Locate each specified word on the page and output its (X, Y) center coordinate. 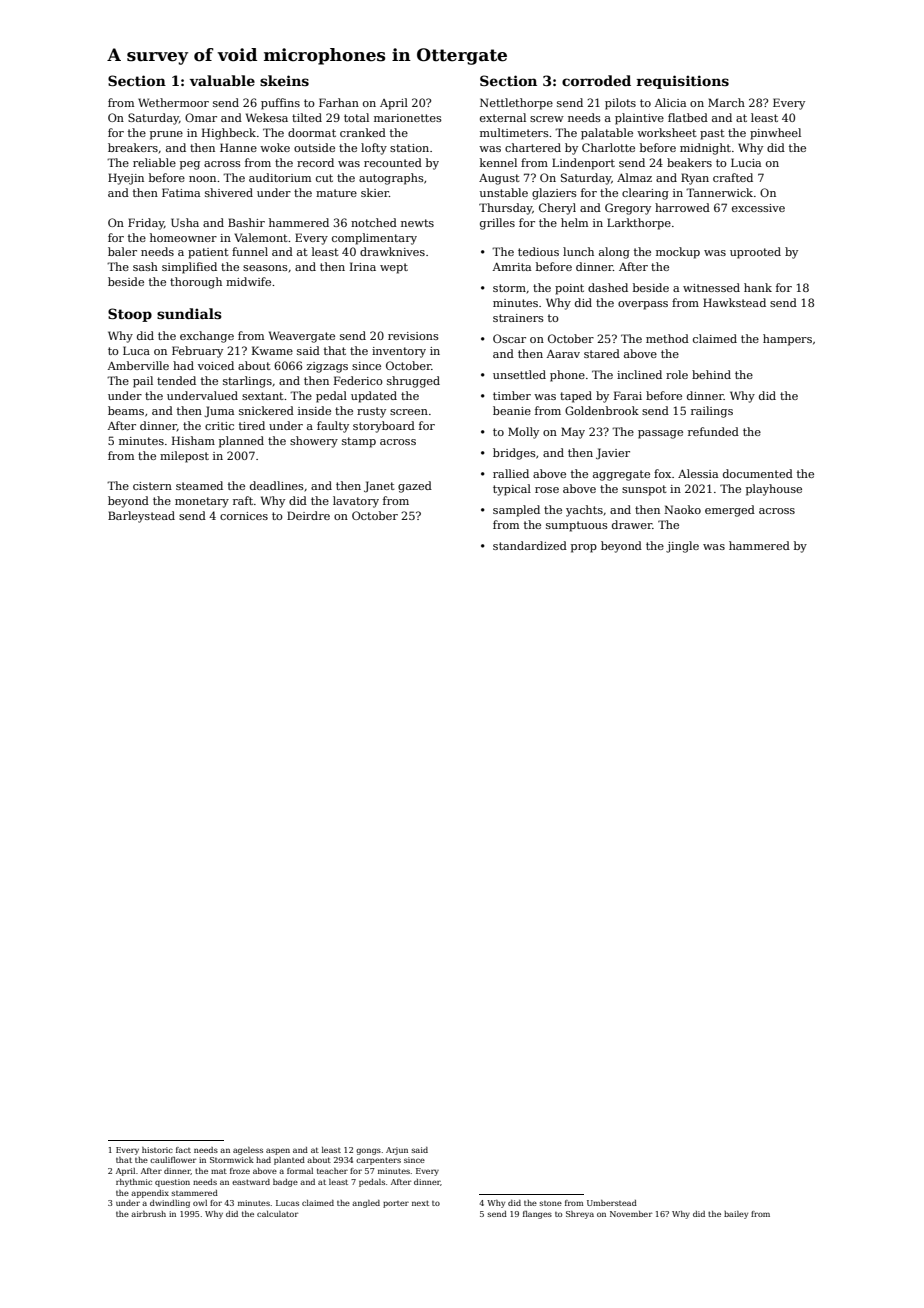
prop (584, 548)
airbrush (148, 1214)
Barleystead (141, 517)
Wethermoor (173, 102)
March (726, 102)
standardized (530, 545)
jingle (682, 547)
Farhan (339, 102)
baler (122, 251)
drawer (632, 524)
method (667, 338)
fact (183, 1150)
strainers (518, 318)
